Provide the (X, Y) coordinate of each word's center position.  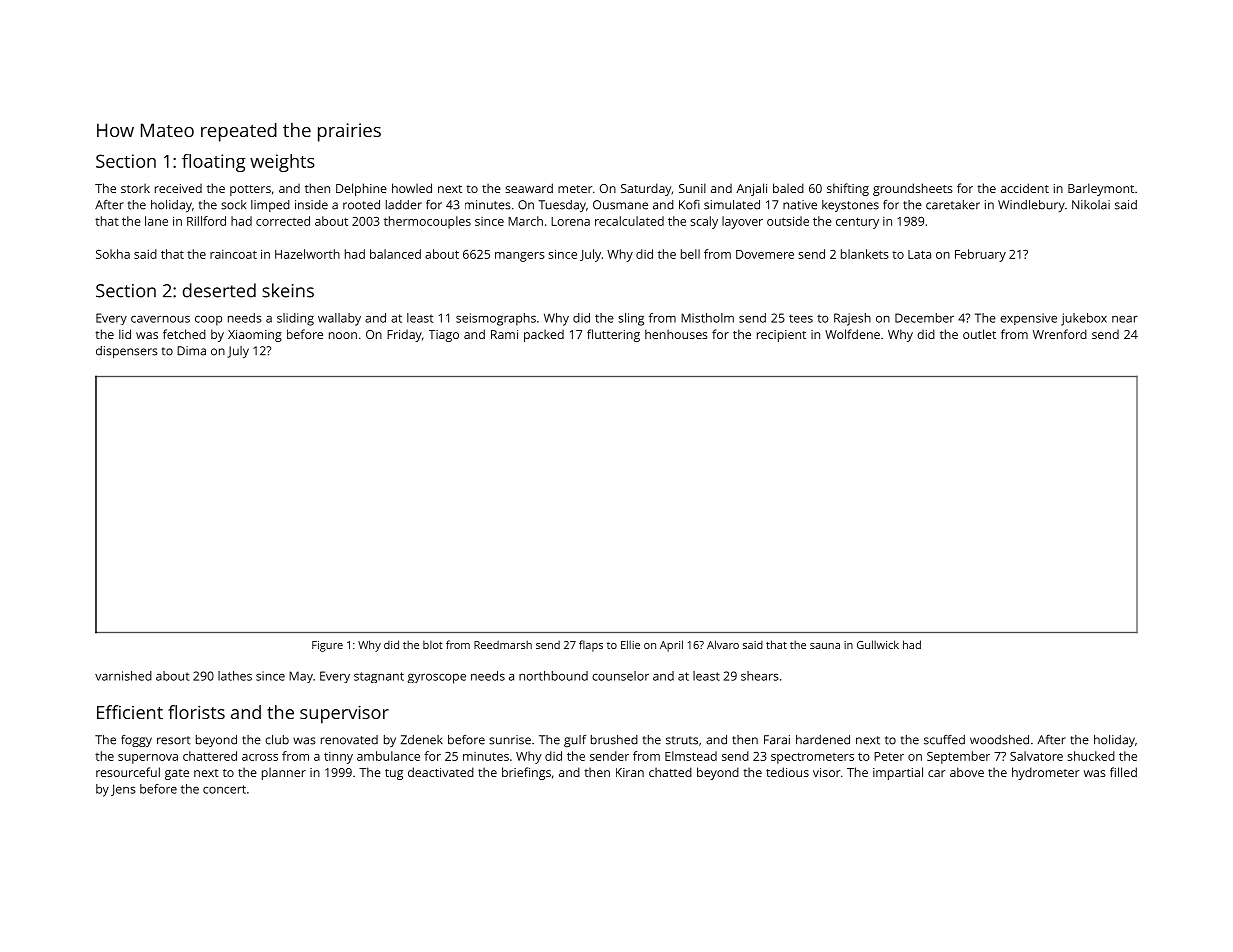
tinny (338, 758)
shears (760, 676)
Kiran (630, 772)
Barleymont (1101, 189)
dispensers (127, 352)
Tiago (444, 336)
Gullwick (878, 644)
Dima (191, 351)
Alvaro (723, 644)
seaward (529, 188)
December (924, 318)
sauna (825, 646)
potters (250, 190)
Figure (327, 646)
